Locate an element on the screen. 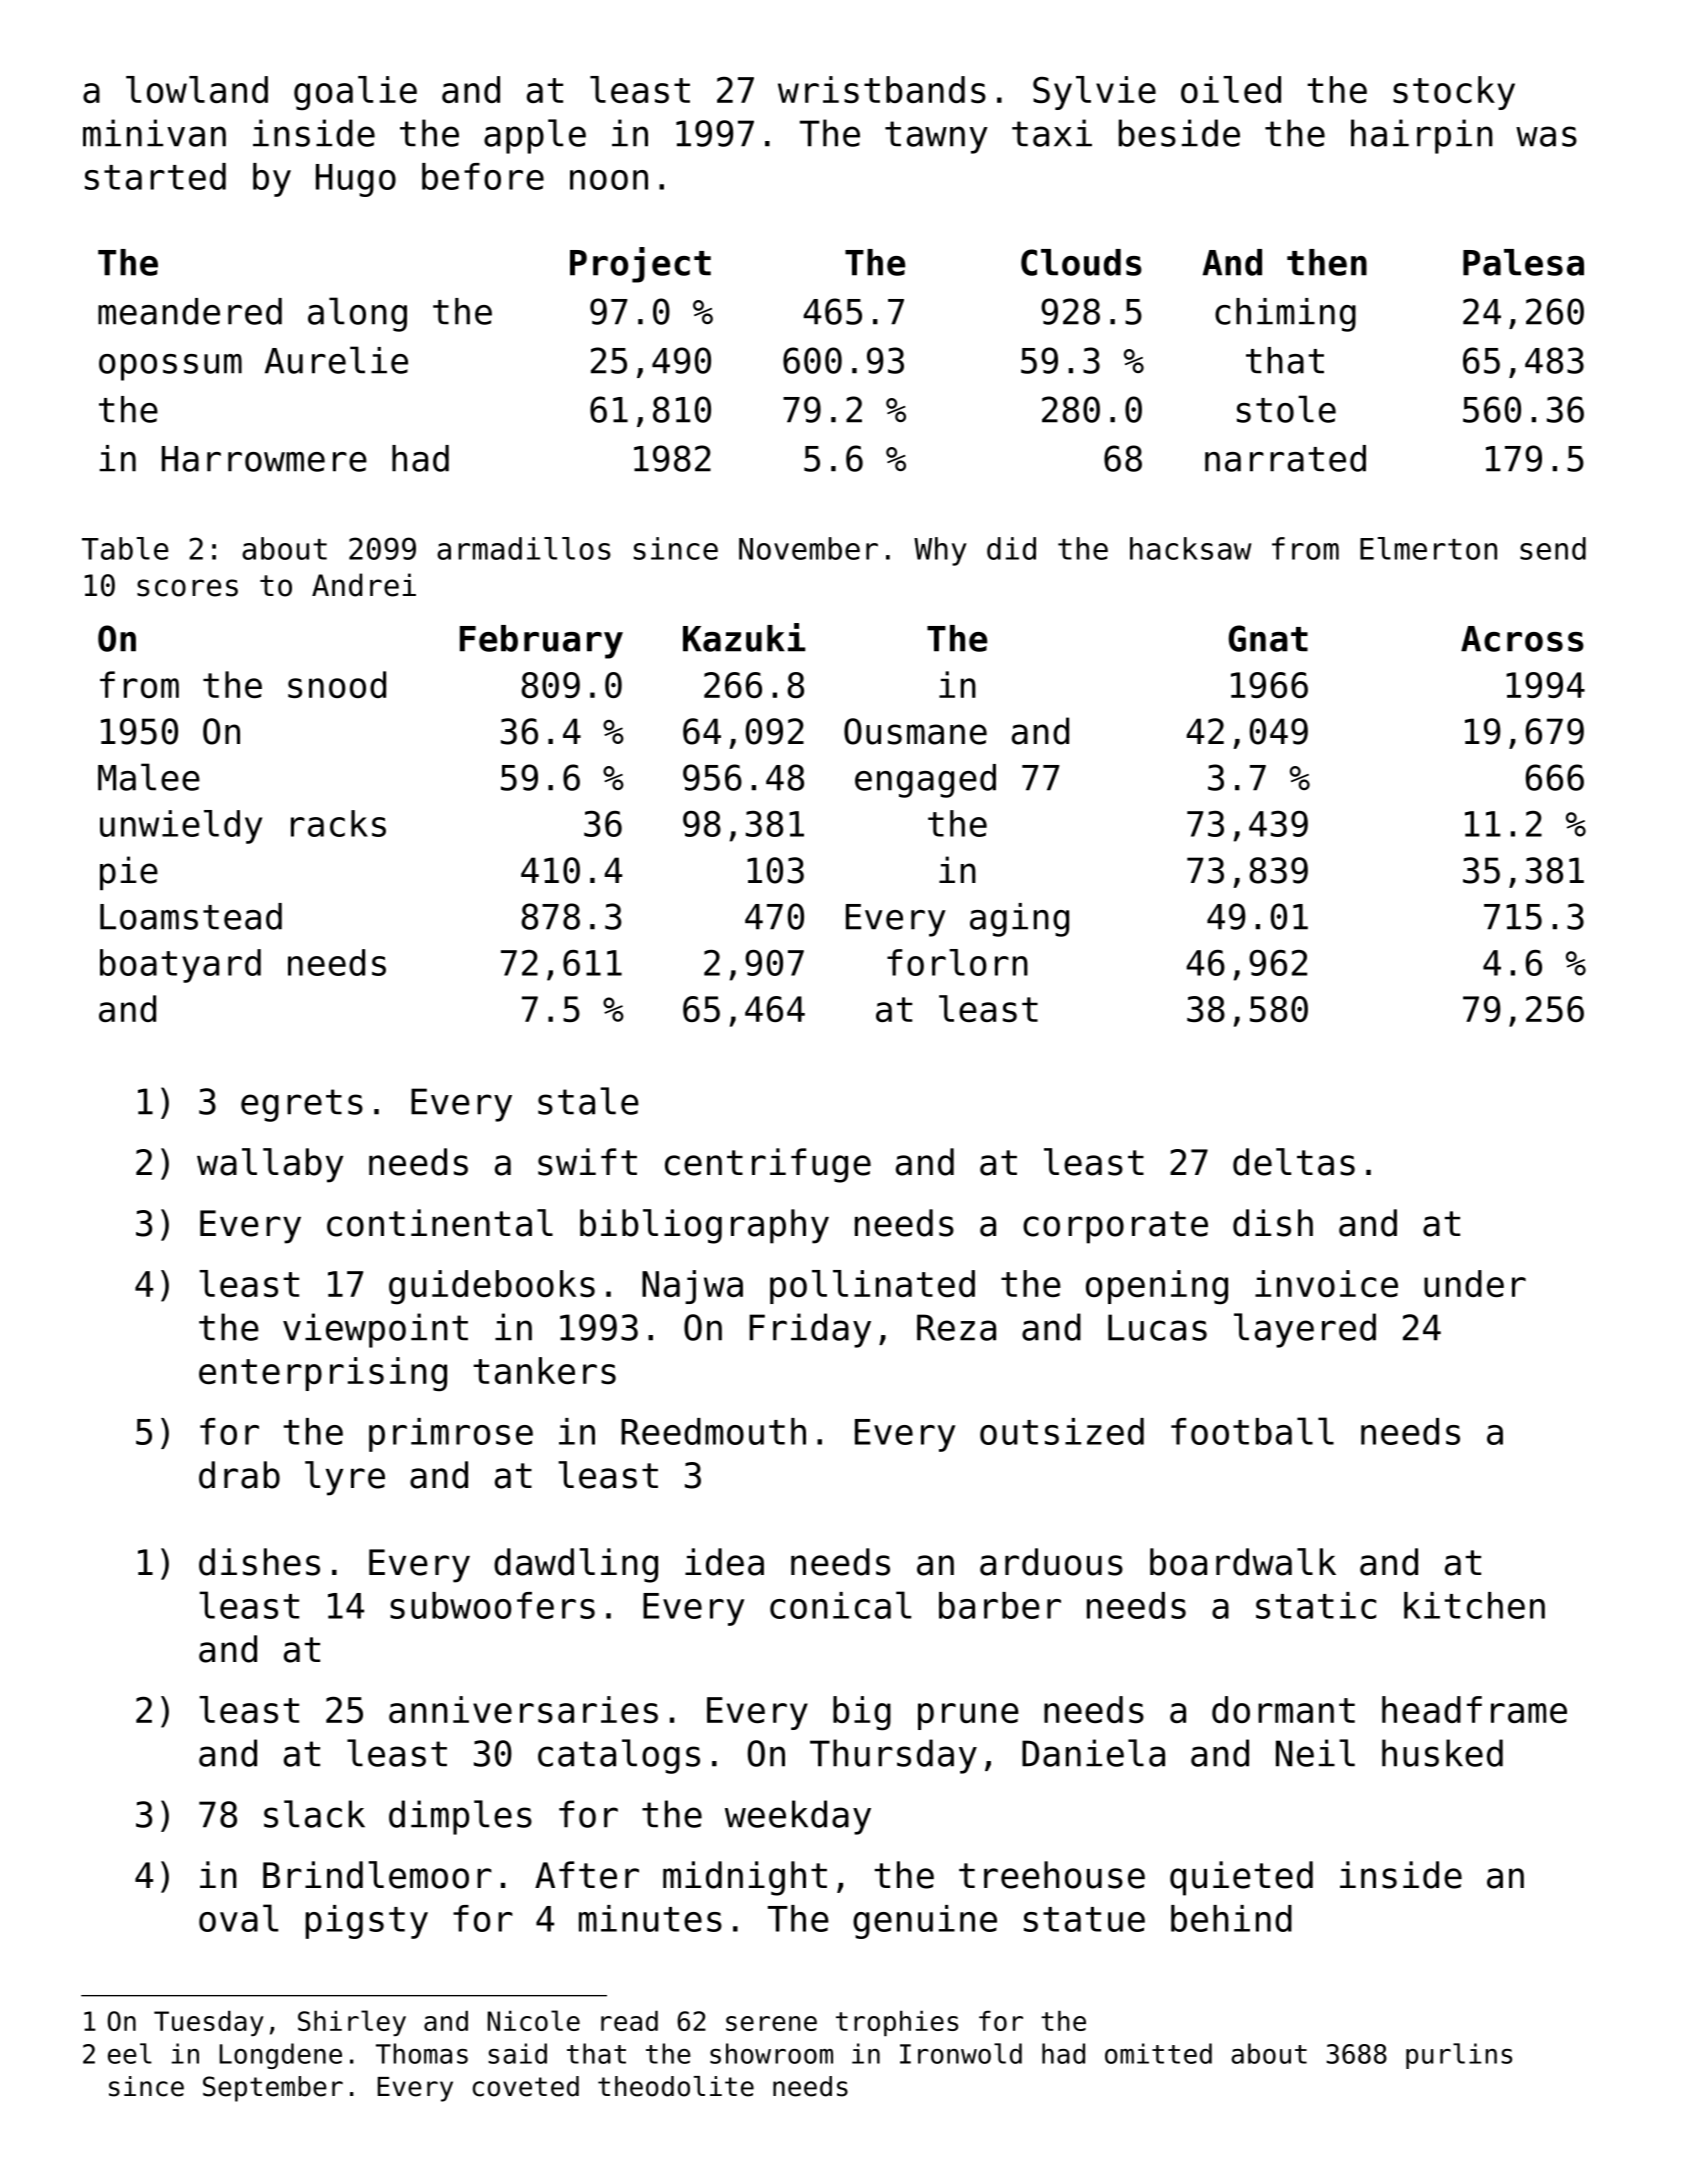 This screenshot has height=2178, width=1683. Palesa is located at coordinates (1523, 262).
